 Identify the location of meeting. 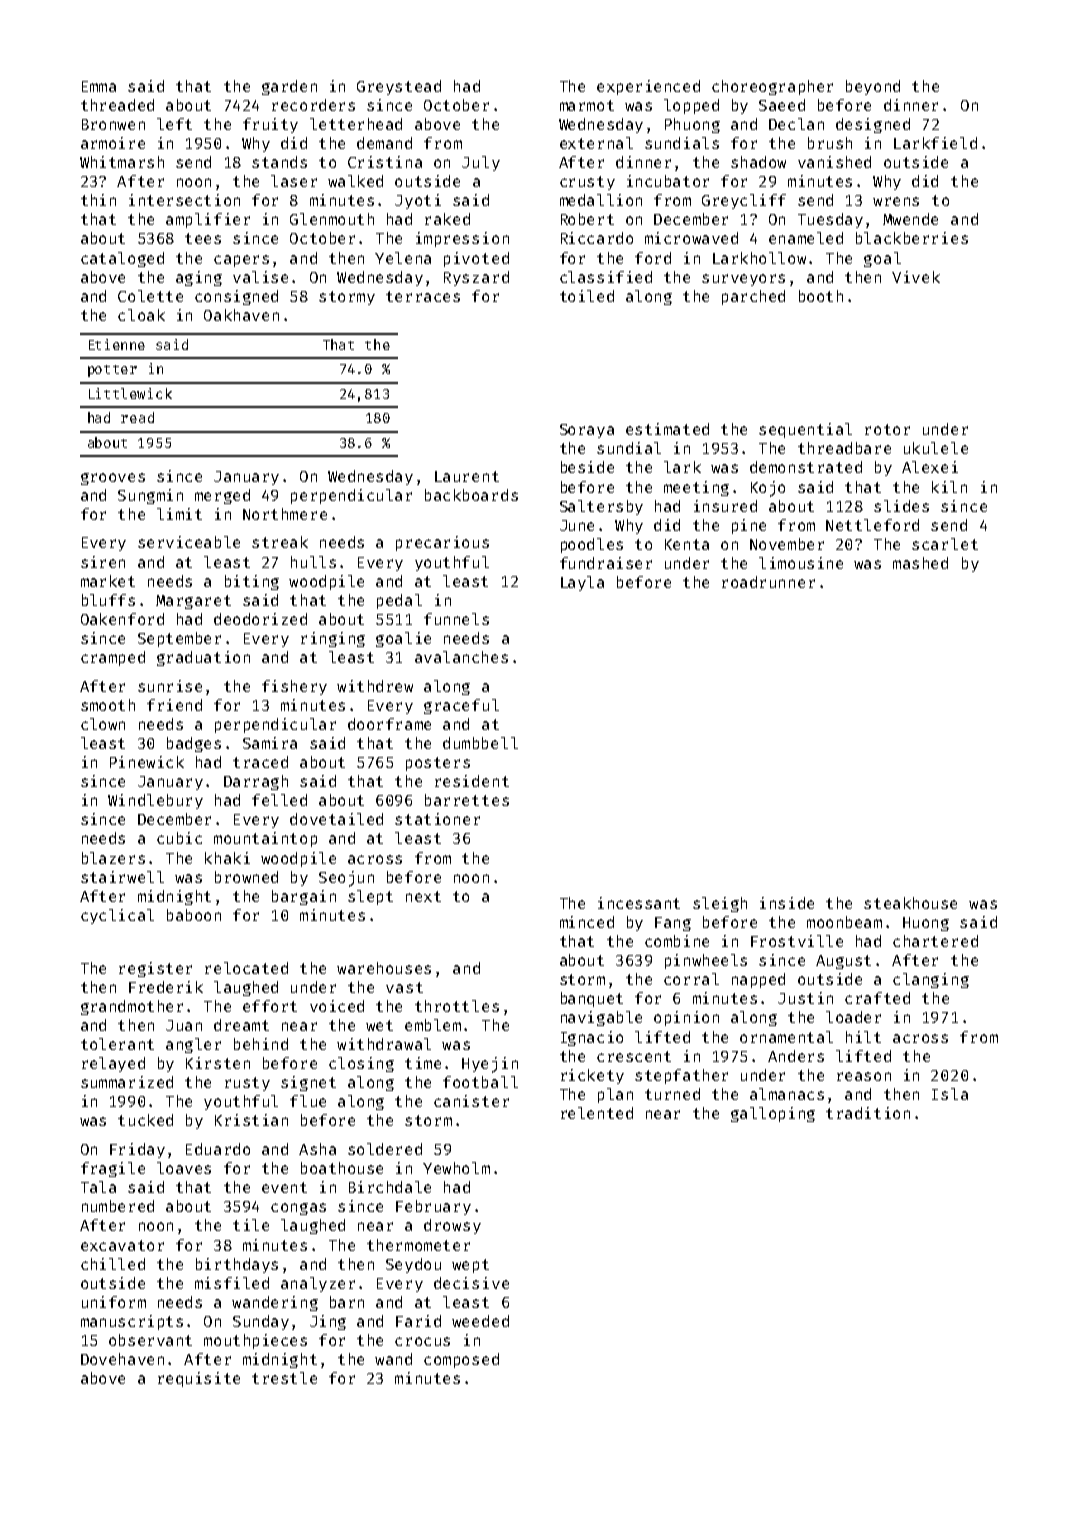
(696, 488).
